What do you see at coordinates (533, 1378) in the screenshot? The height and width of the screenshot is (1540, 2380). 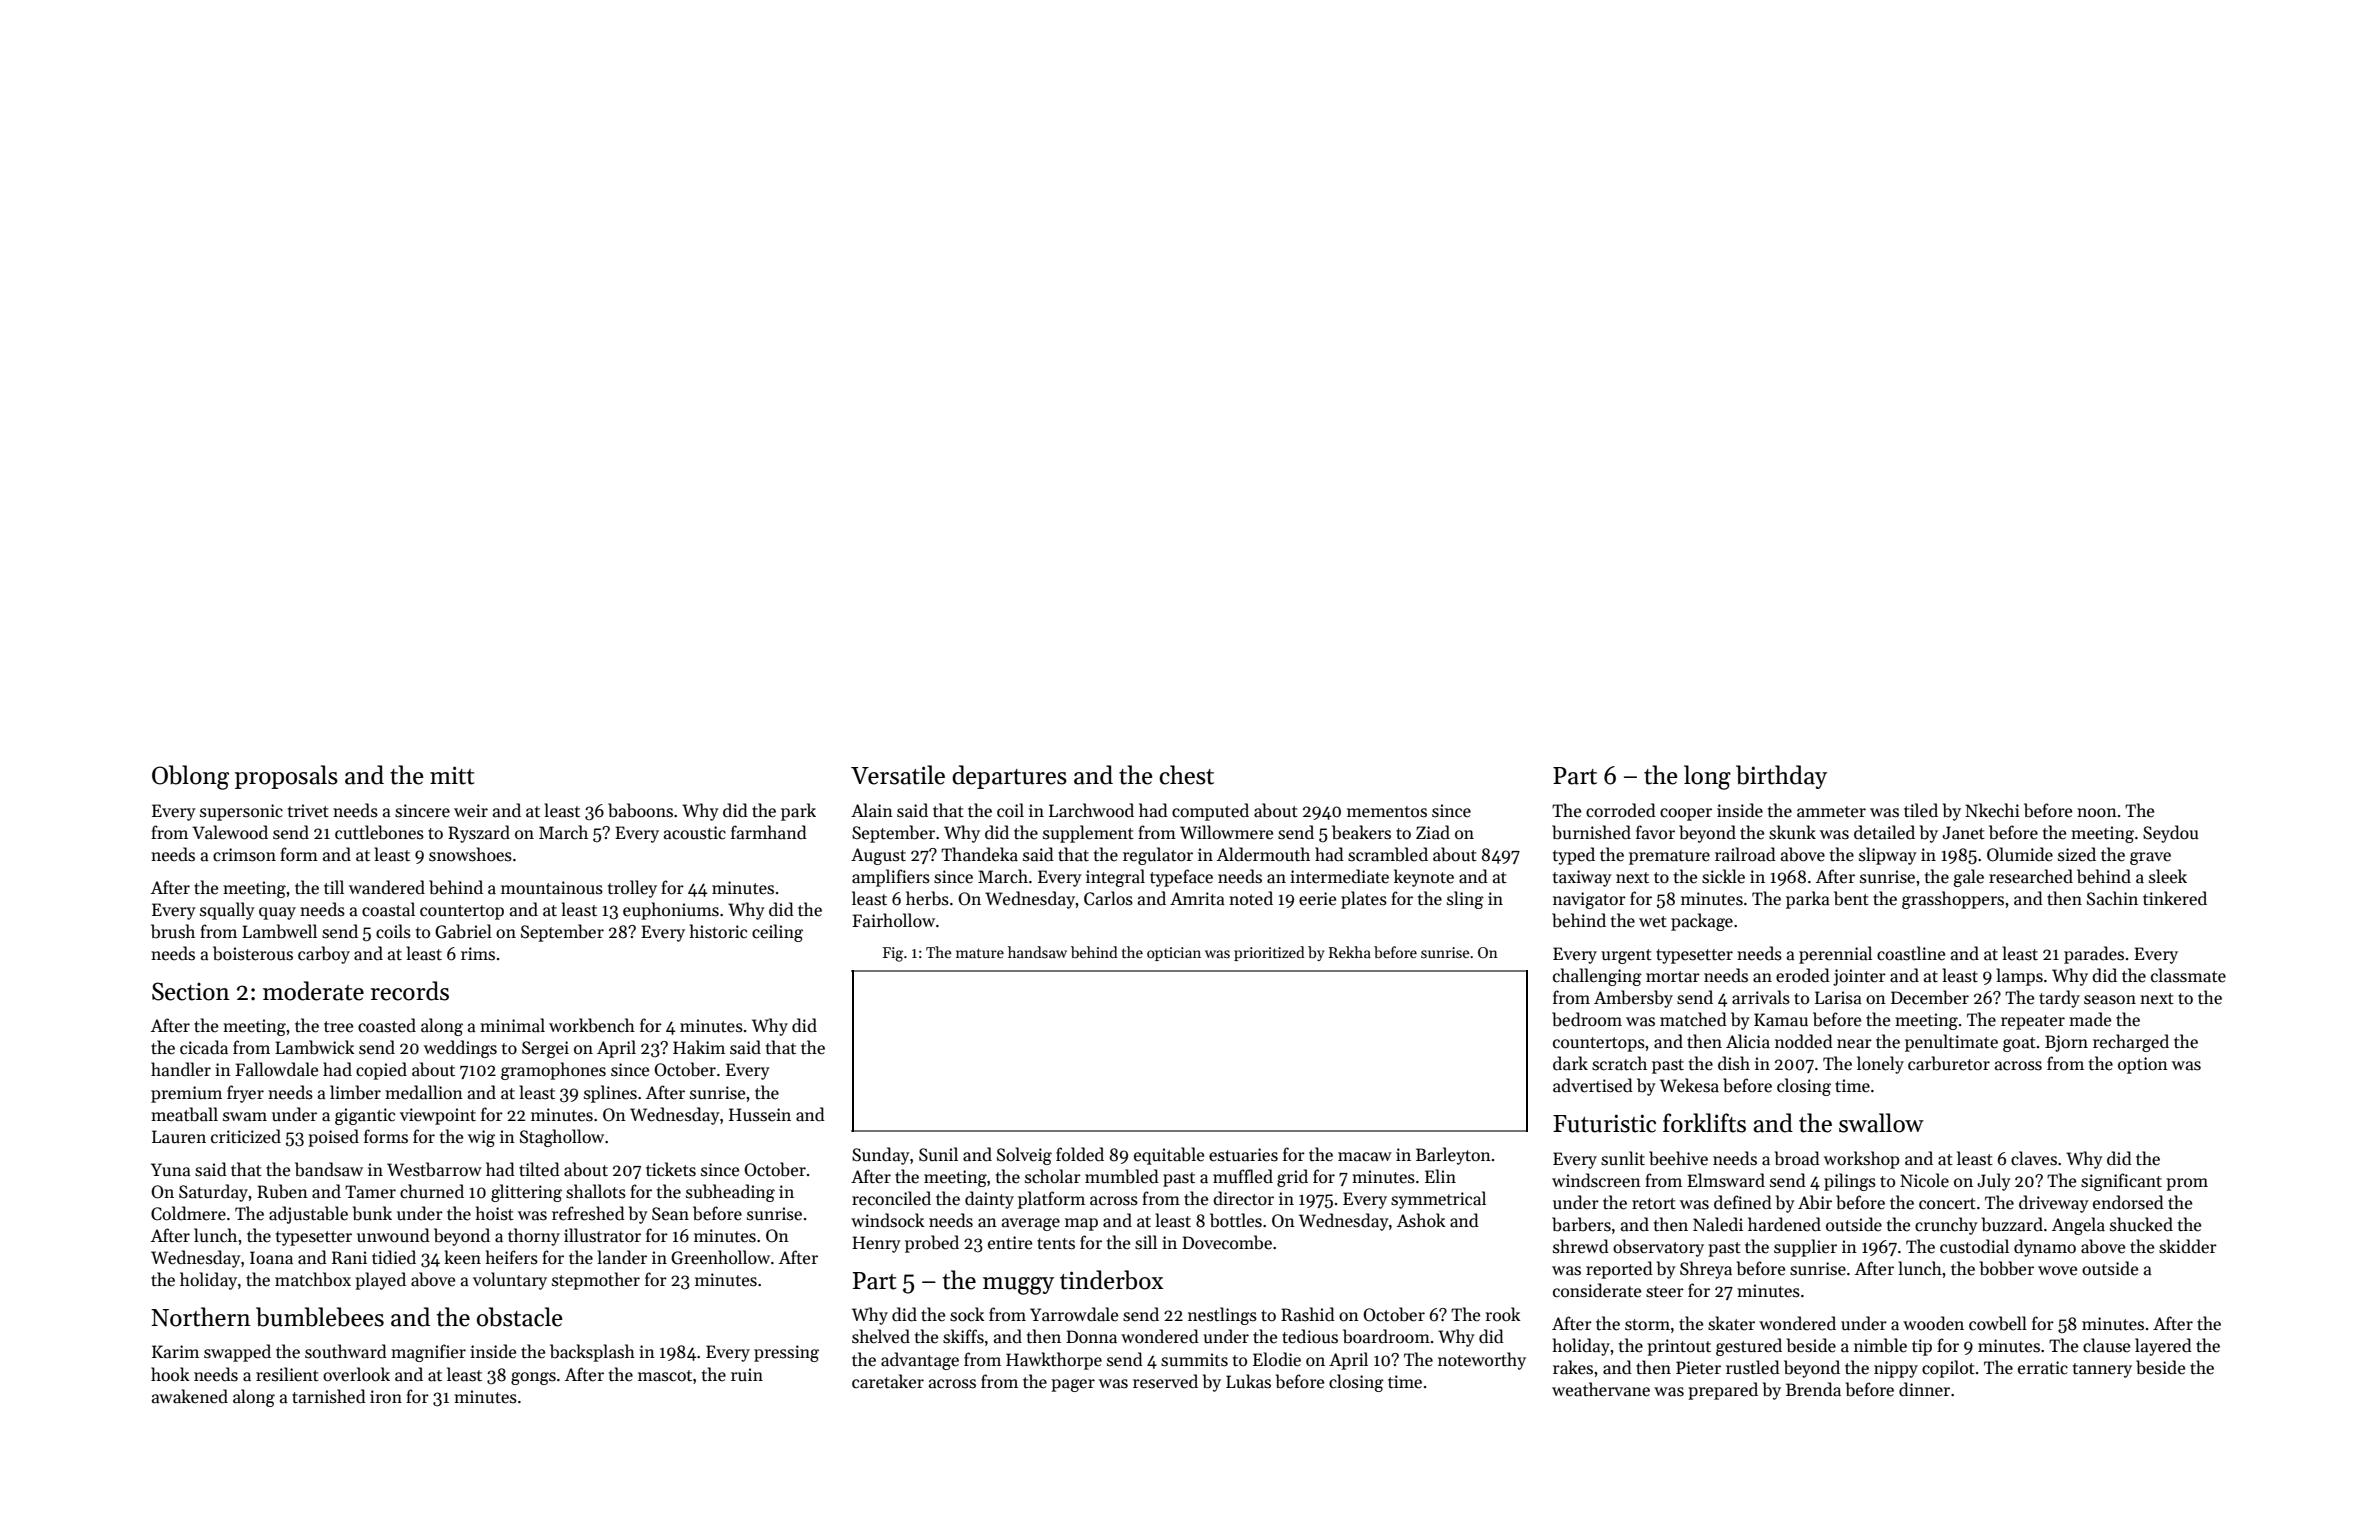 I see `gongs` at bounding box center [533, 1378].
